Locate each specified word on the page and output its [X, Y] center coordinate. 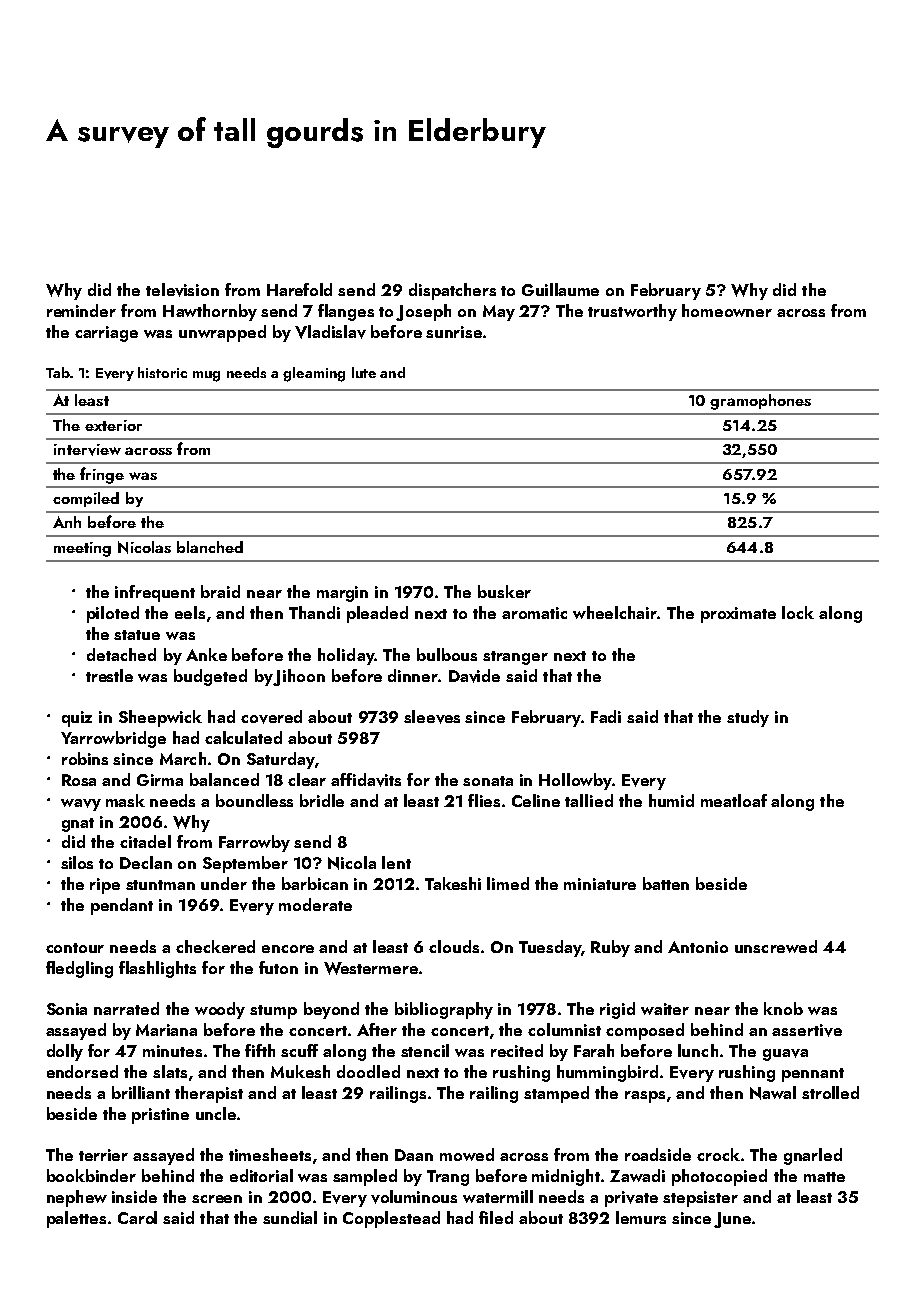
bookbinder [91, 1175]
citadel [145, 841]
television [182, 290]
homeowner [727, 310]
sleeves [432, 717]
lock [798, 612]
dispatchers [452, 291]
